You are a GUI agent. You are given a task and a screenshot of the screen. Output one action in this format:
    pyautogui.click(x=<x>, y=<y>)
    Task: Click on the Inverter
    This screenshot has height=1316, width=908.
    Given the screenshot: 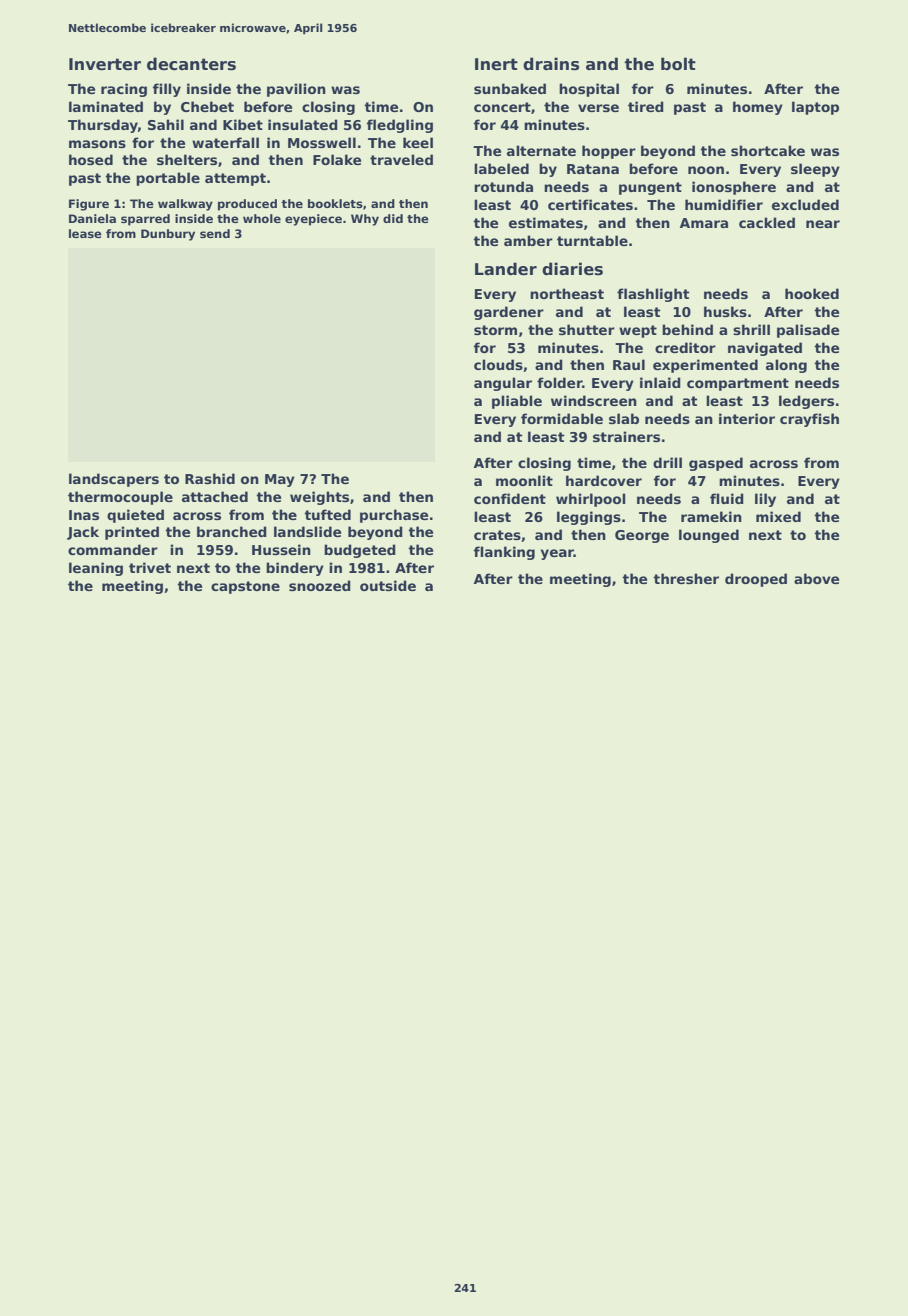 What is the action you would take?
    pyautogui.click(x=105, y=64)
